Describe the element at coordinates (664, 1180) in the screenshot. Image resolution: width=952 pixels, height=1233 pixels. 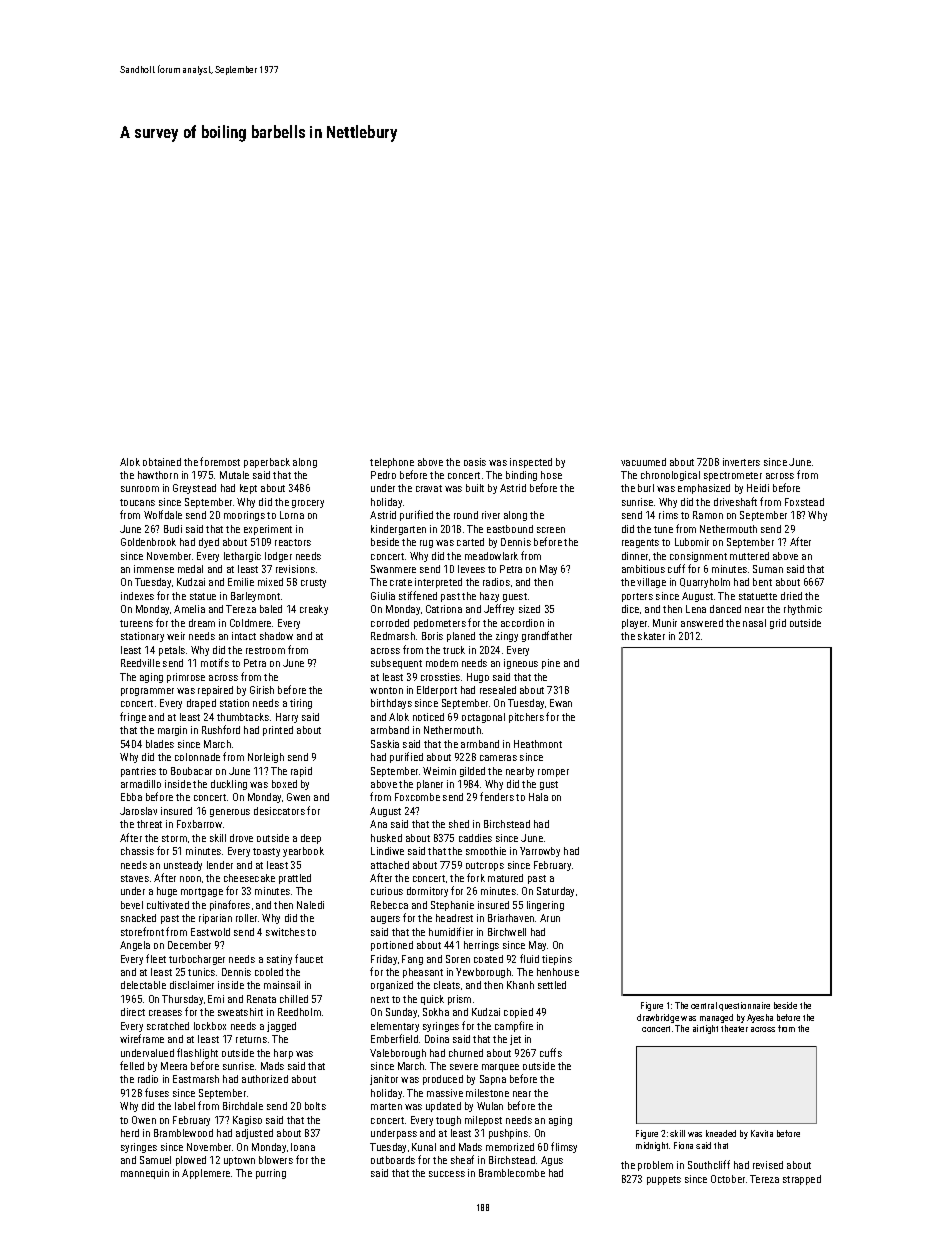
I see `puppets` at that location.
